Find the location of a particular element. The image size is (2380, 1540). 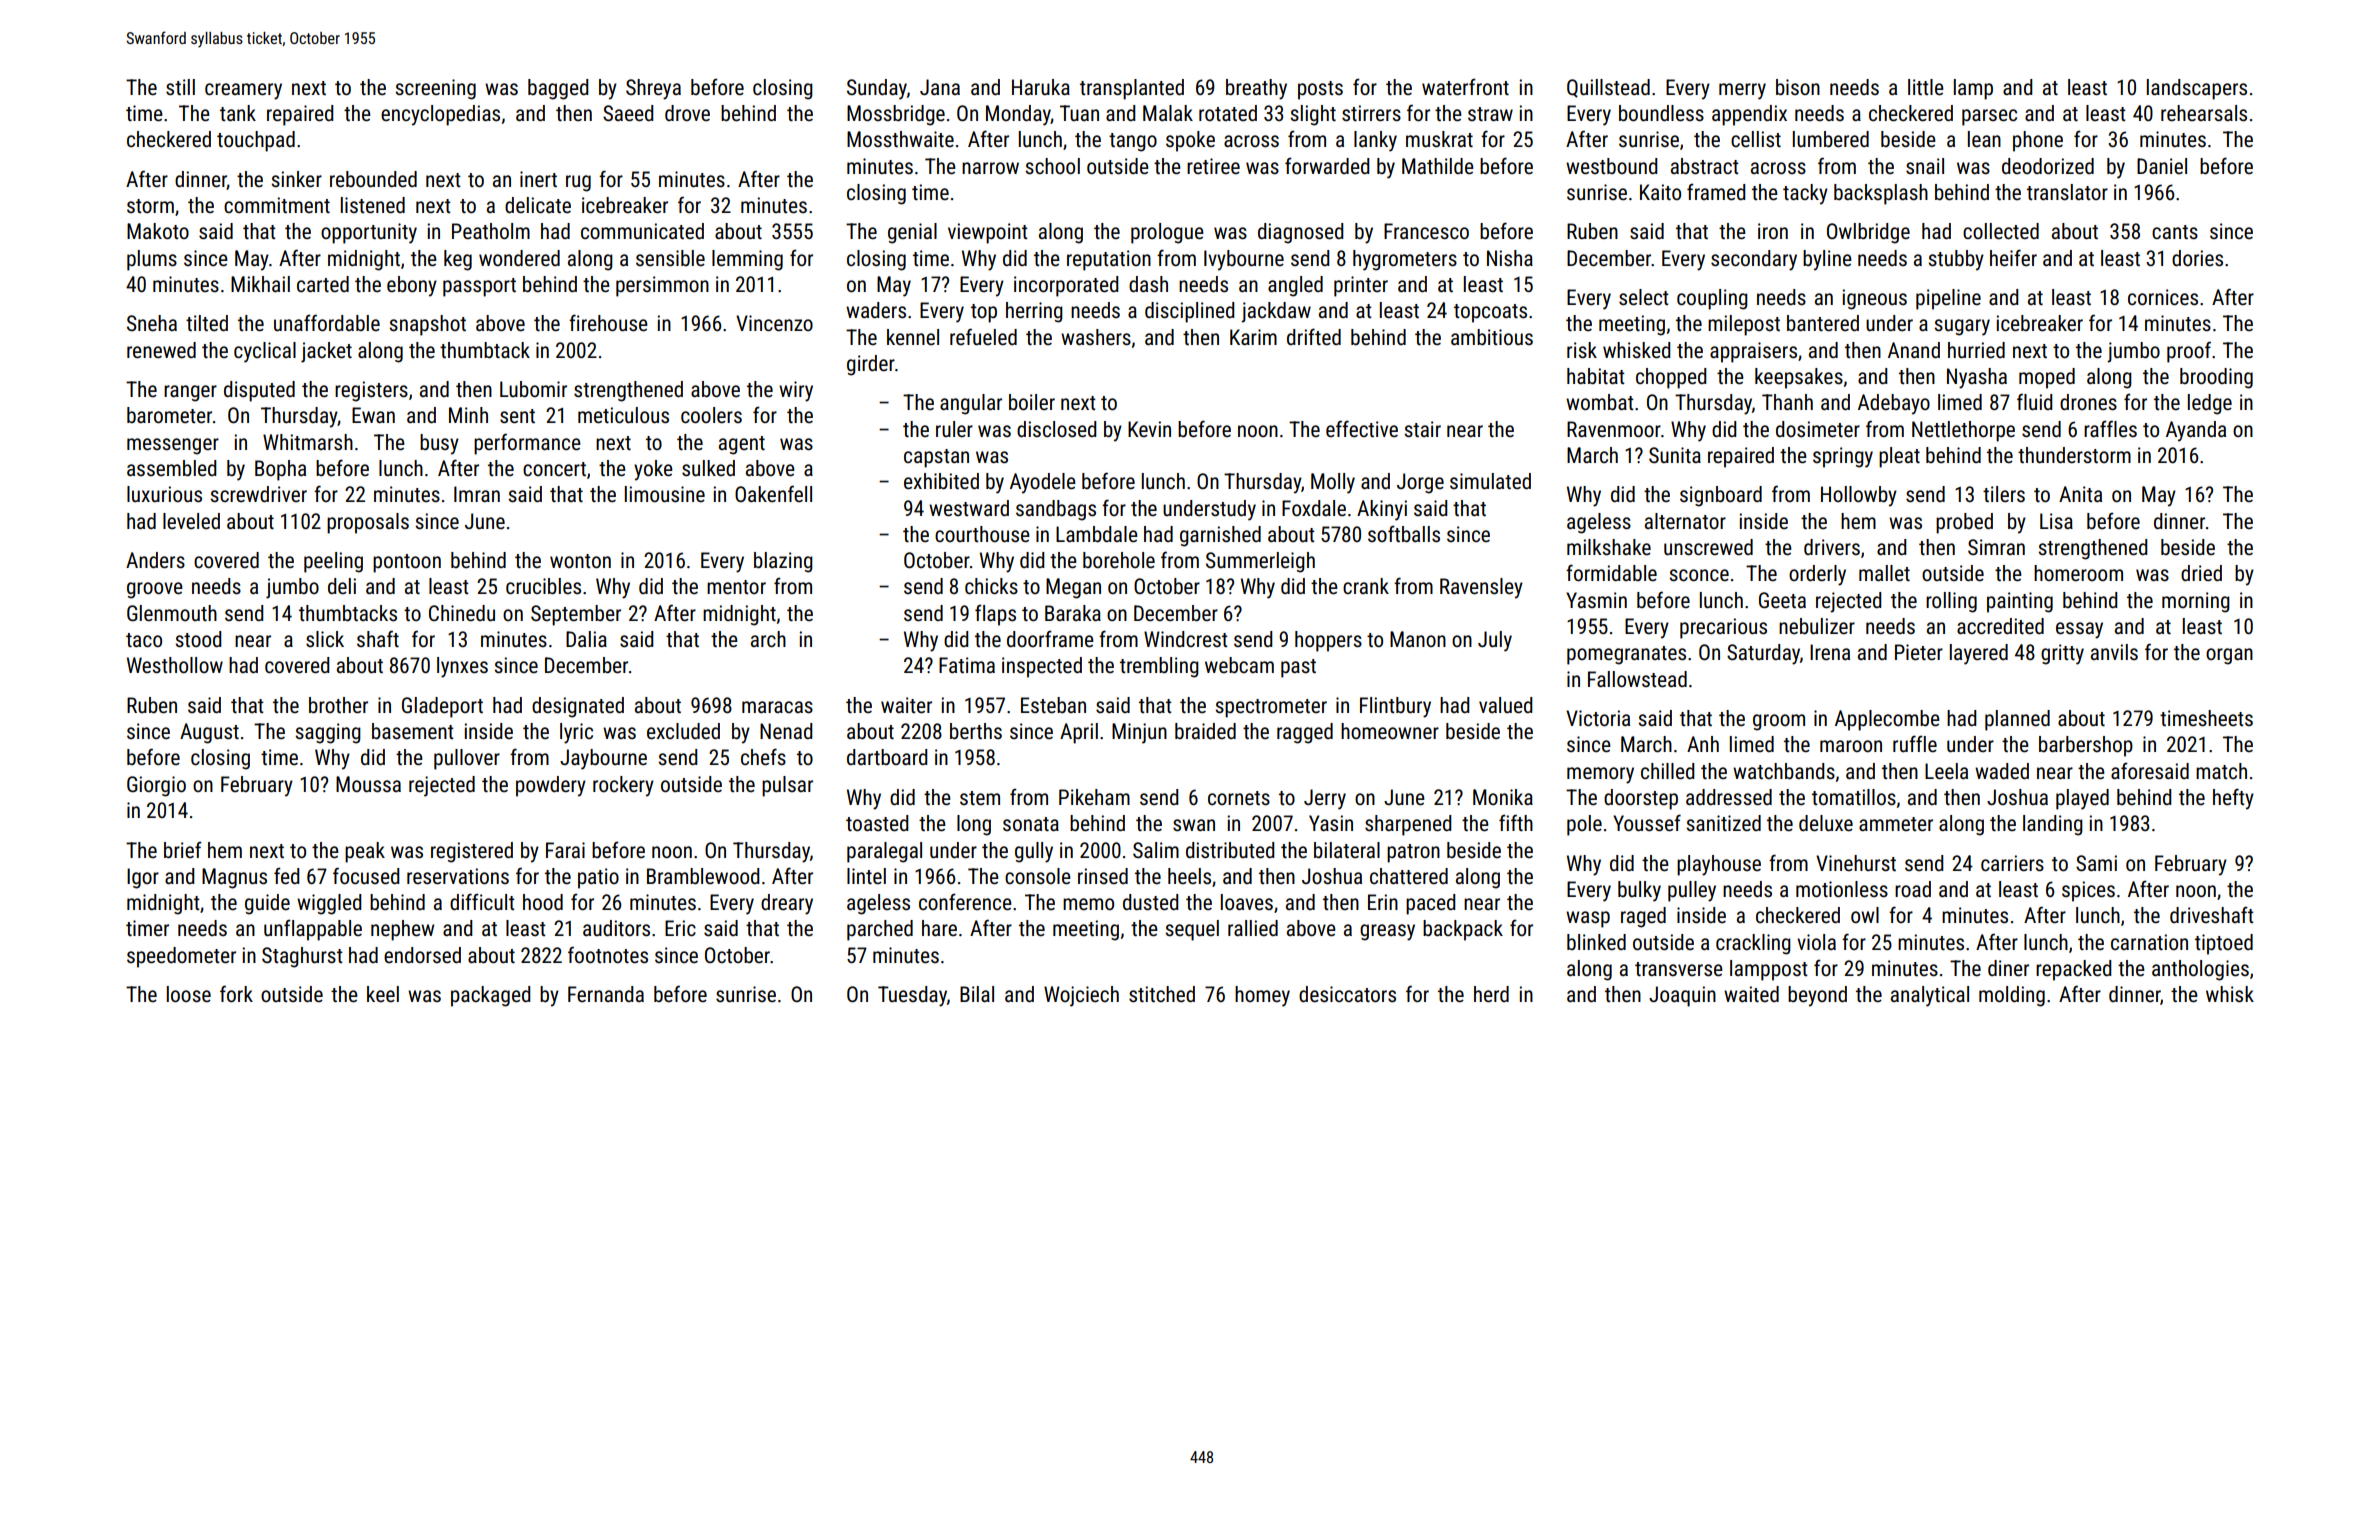

rug is located at coordinates (578, 183).
